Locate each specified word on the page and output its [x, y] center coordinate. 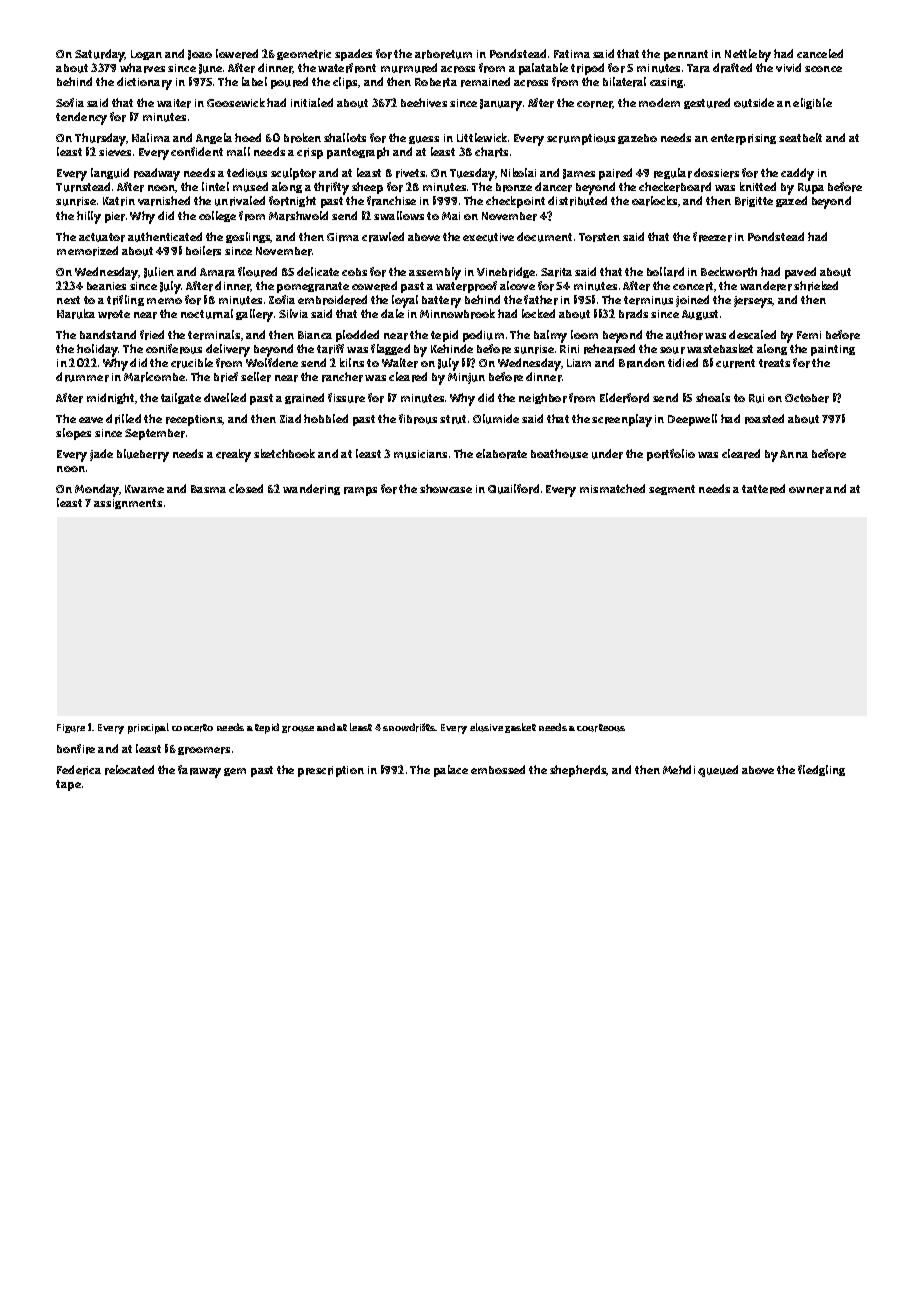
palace [451, 771]
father [541, 300]
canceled [820, 53]
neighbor [543, 398]
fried [152, 335]
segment [672, 490]
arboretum [443, 54]
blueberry [143, 455]
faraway [199, 771]
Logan [146, 55]
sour [672, 350]
